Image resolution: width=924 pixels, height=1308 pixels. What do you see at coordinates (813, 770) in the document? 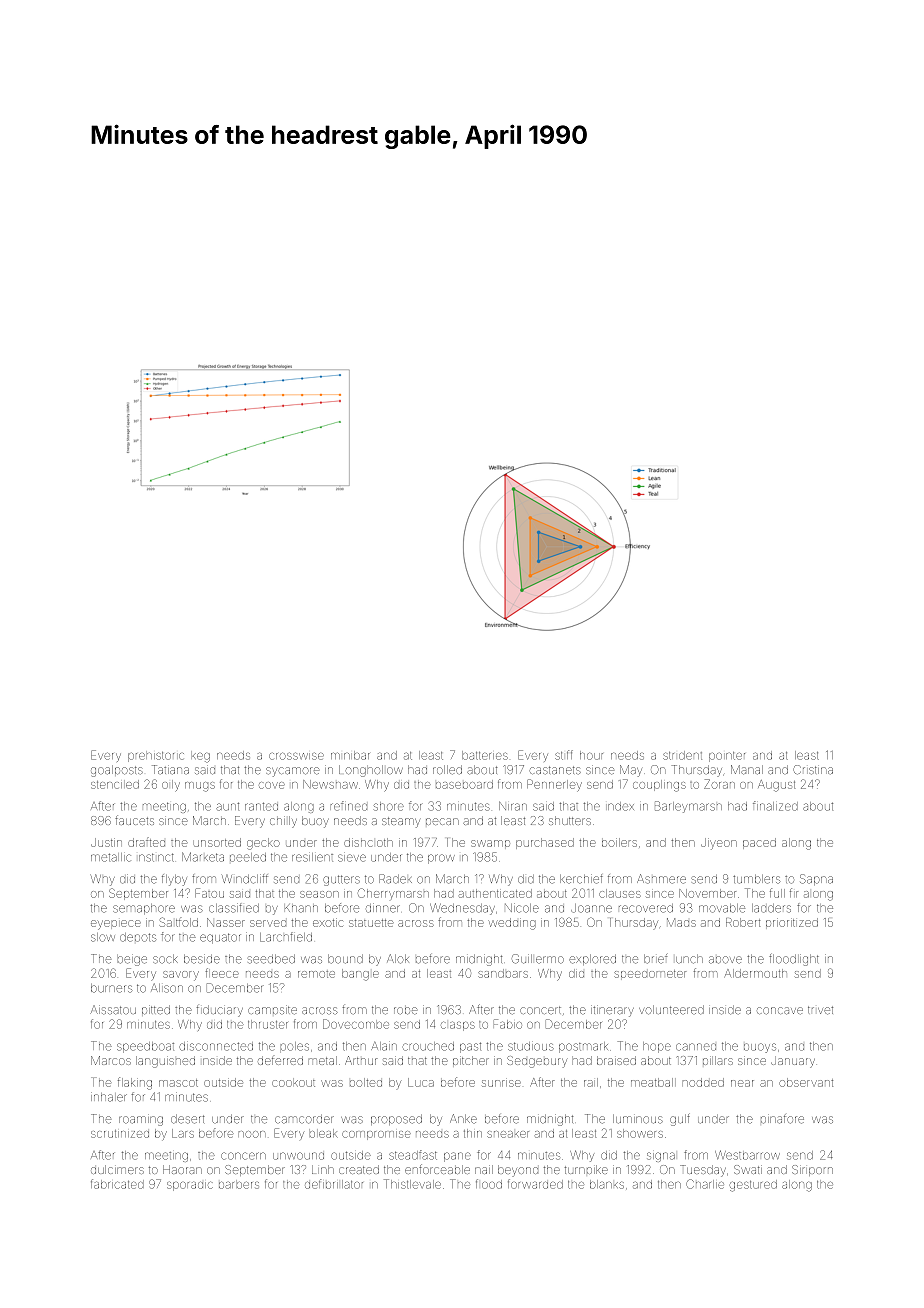
I see `Cristina` at bounding box center [813, 770].
